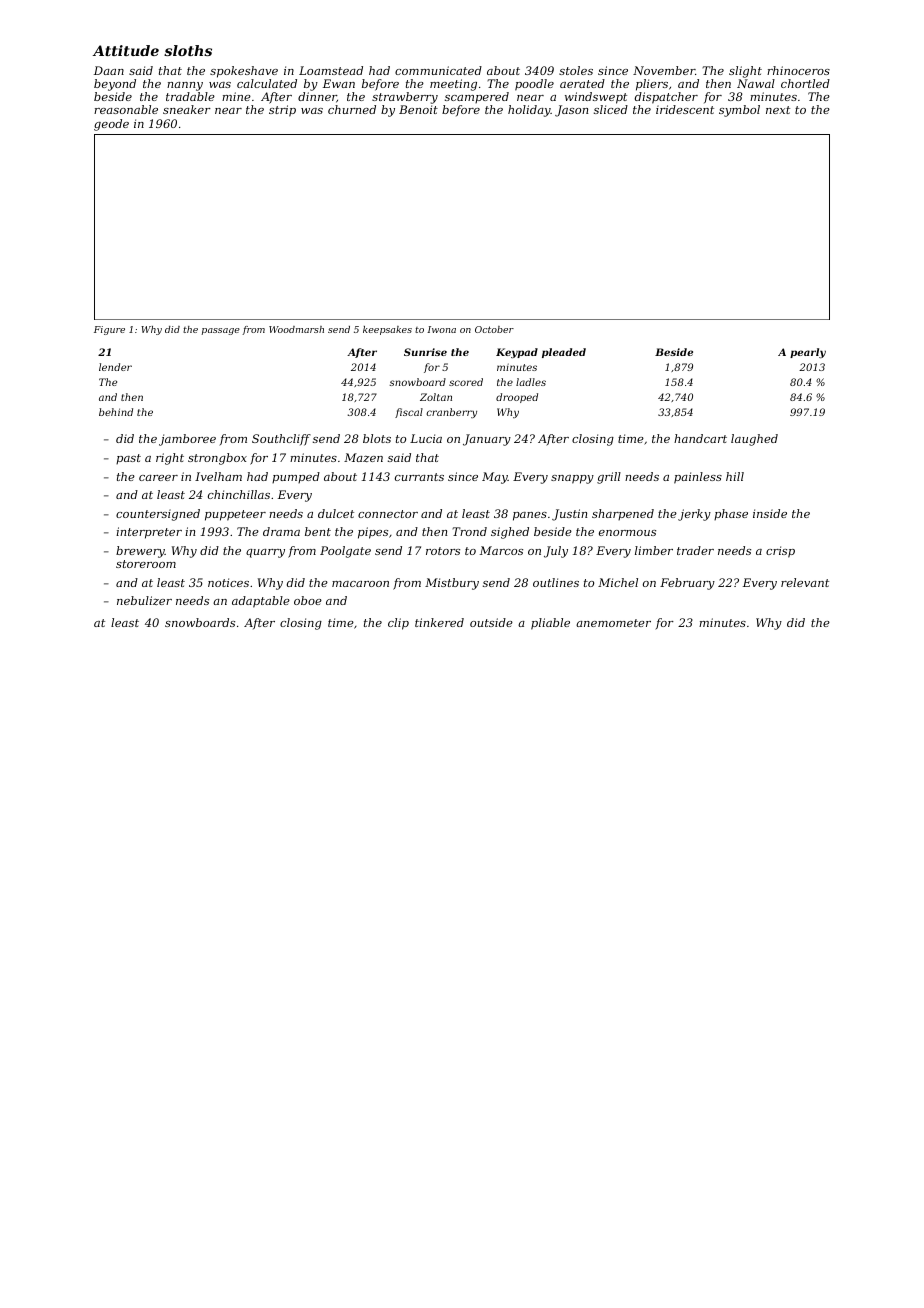 The height and width of the screenshot is (1308, 924). I want to click on pleaded, so click(564, 353).
